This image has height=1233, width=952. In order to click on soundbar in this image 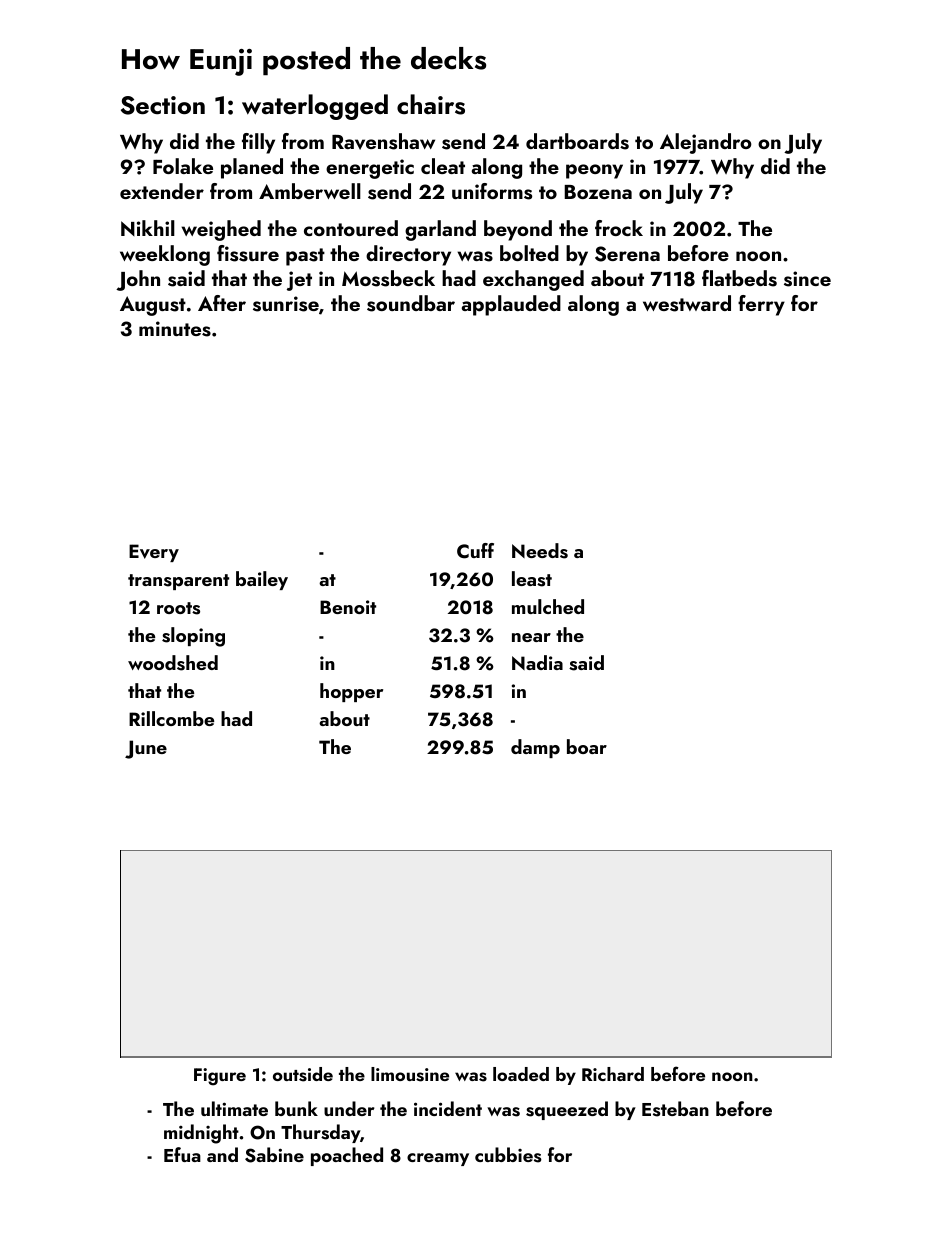, I will do `click(411, 303)`.
